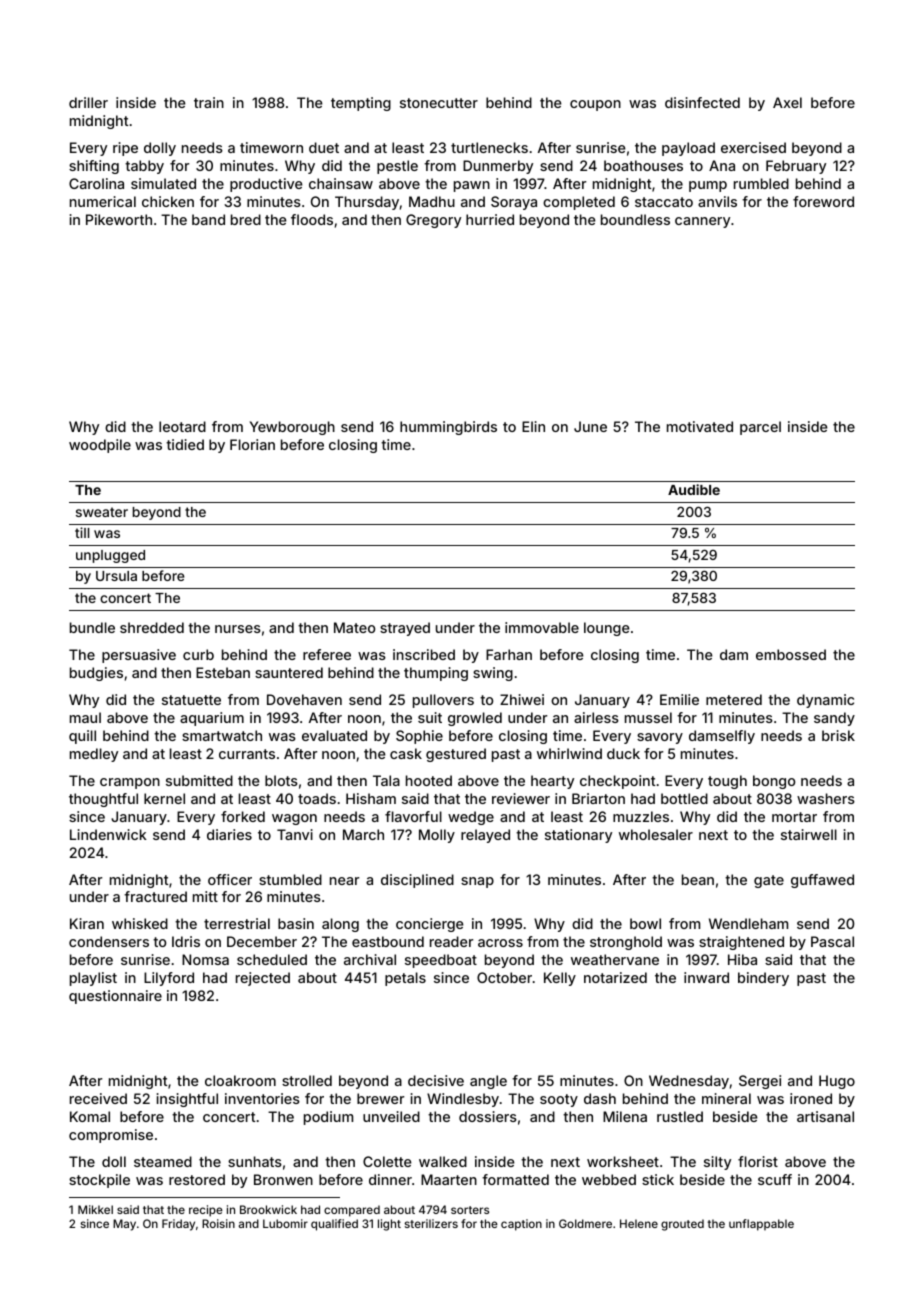 This screenshot has height=1308, width=924. I want to click on insightful, so click(187, 1100).
